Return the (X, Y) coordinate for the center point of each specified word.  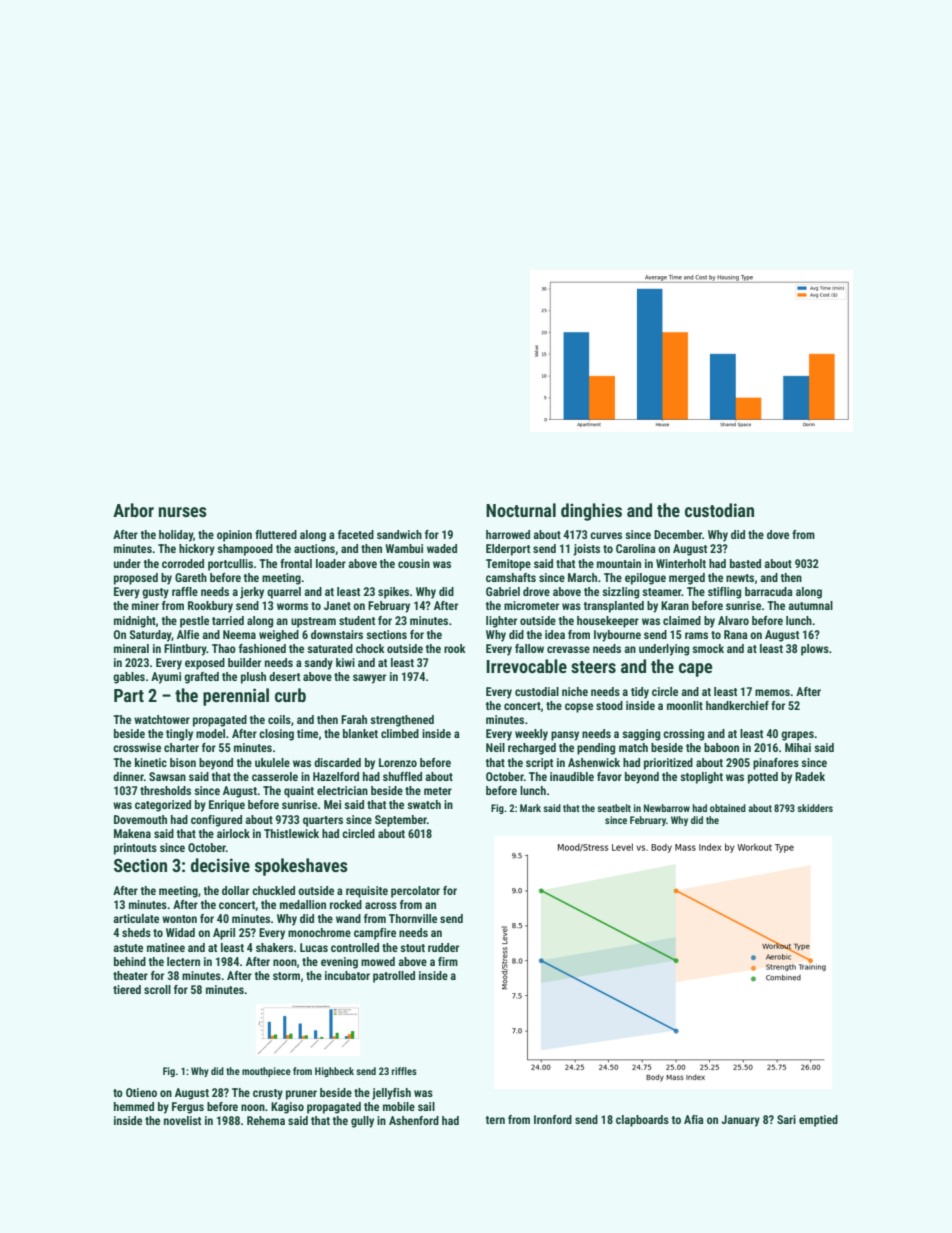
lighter (501, 622)
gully (362, 1122)
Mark (530, 808)
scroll (157, 989)
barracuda (769, 591)
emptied (818, 1121)
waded (442, 548)
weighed (279, 636)
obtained (728, 808)
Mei (332, 804)
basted (745, 563)
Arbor (133, 510)
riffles (404, 1071)
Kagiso (287, 1108)
